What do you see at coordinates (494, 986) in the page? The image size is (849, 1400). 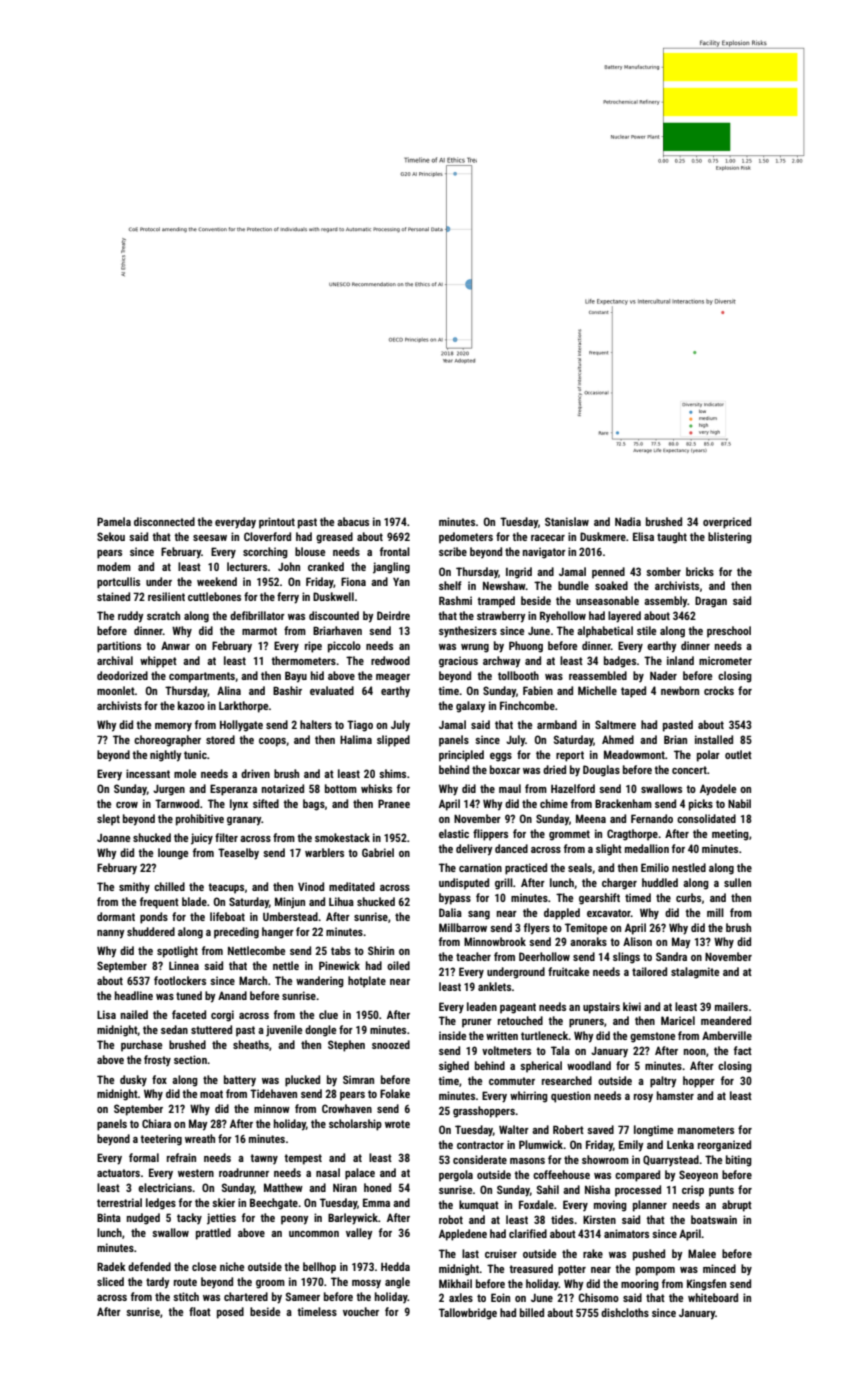 I see `anklets` at bounding box center [494, 986].
